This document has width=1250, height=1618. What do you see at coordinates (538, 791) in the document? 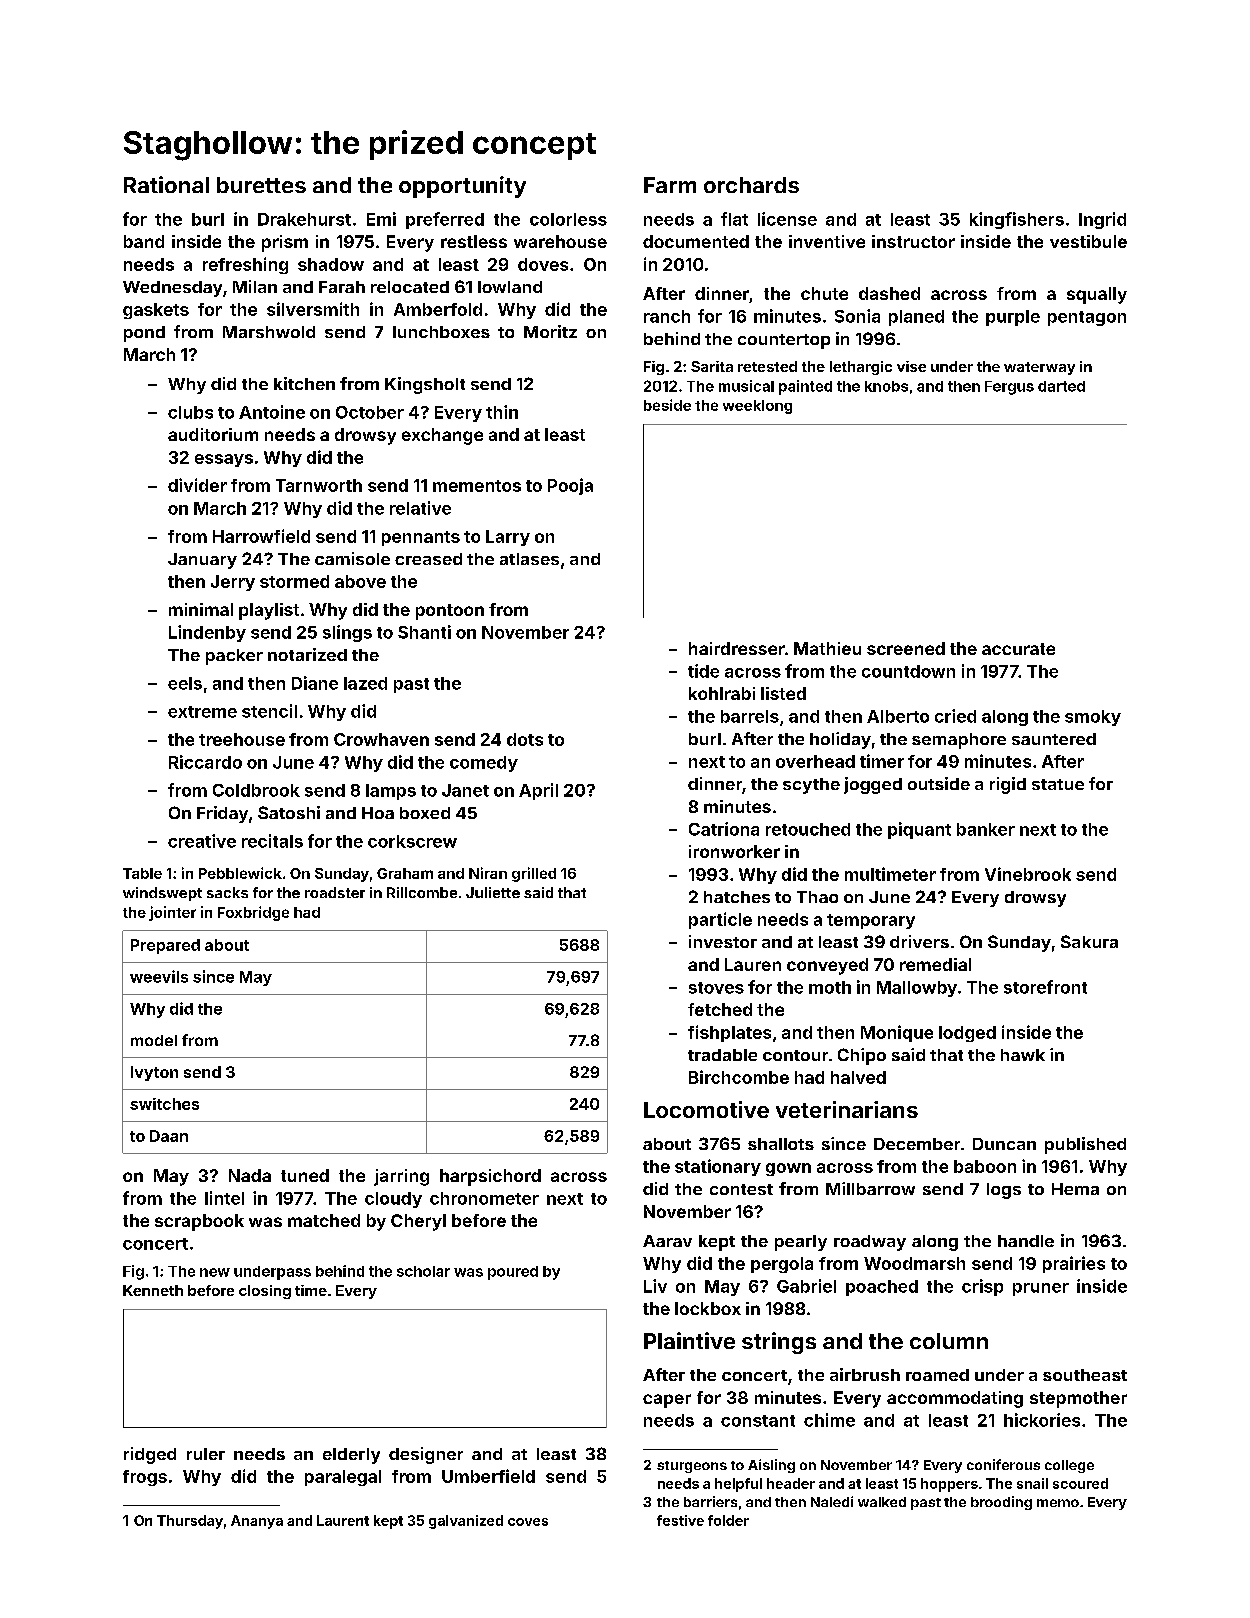
I see `April` at bounding box center [538, 791].
